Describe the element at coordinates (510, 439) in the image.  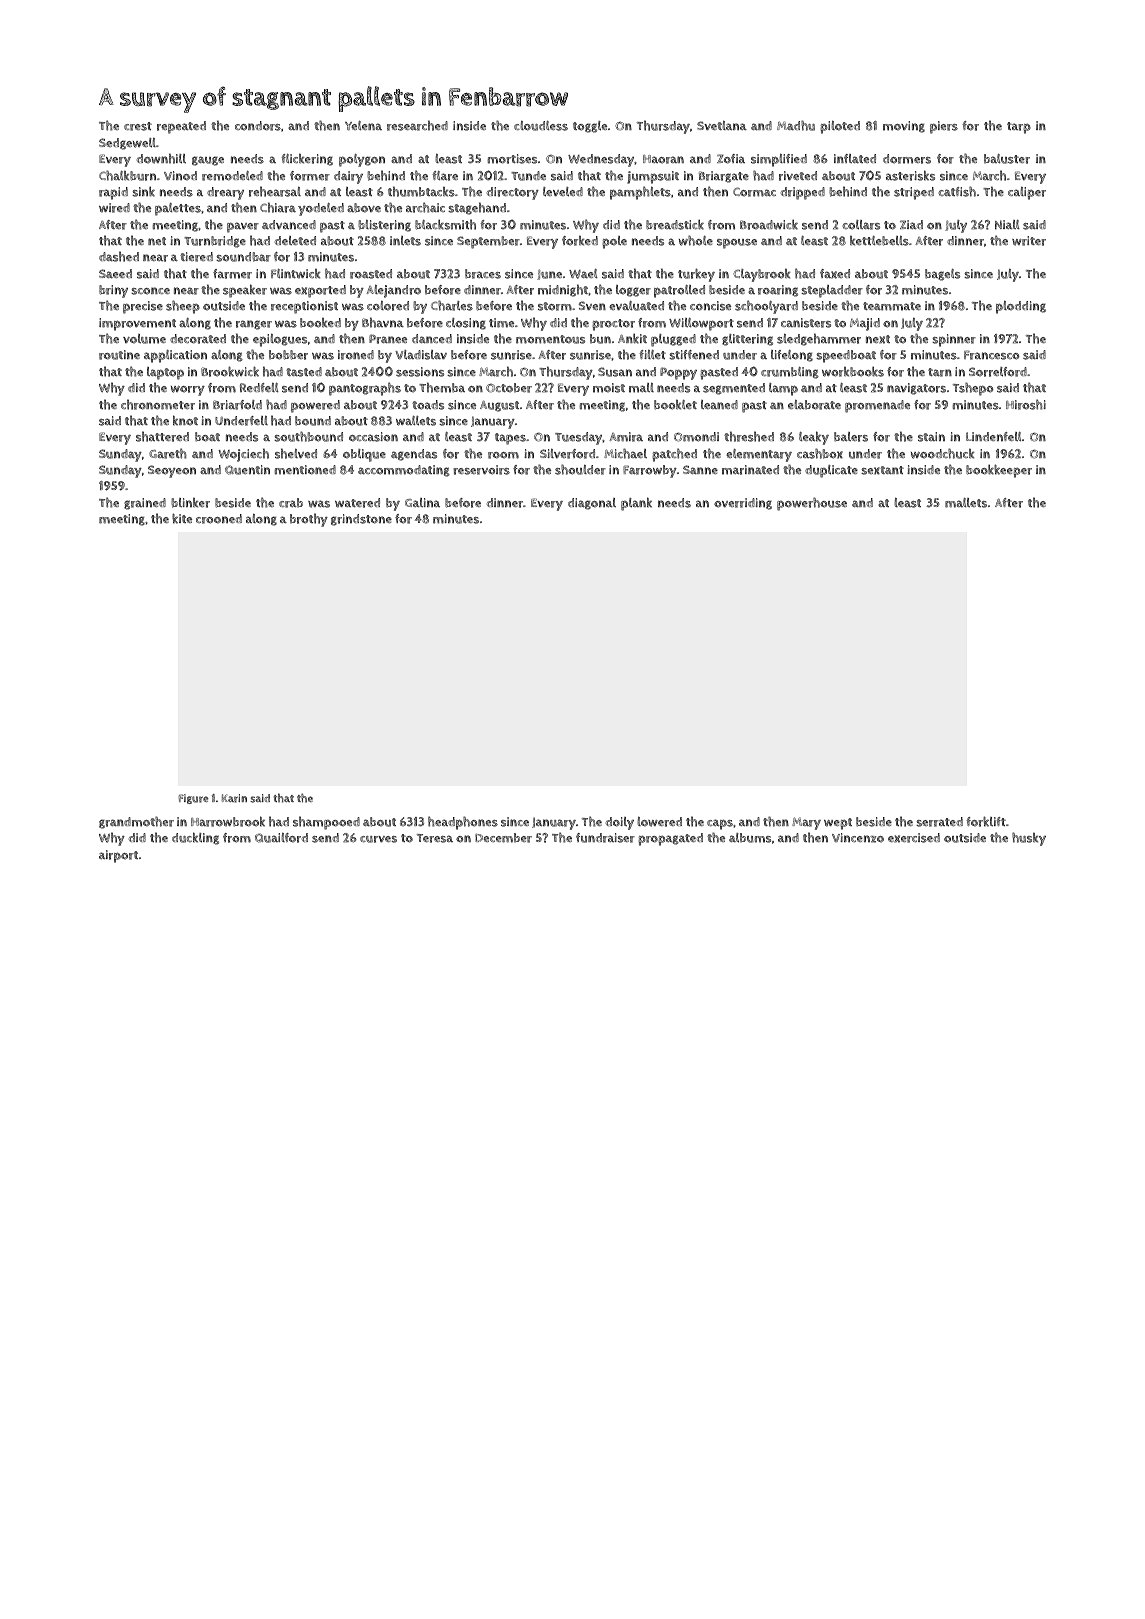
I see `tapes` at that location.
